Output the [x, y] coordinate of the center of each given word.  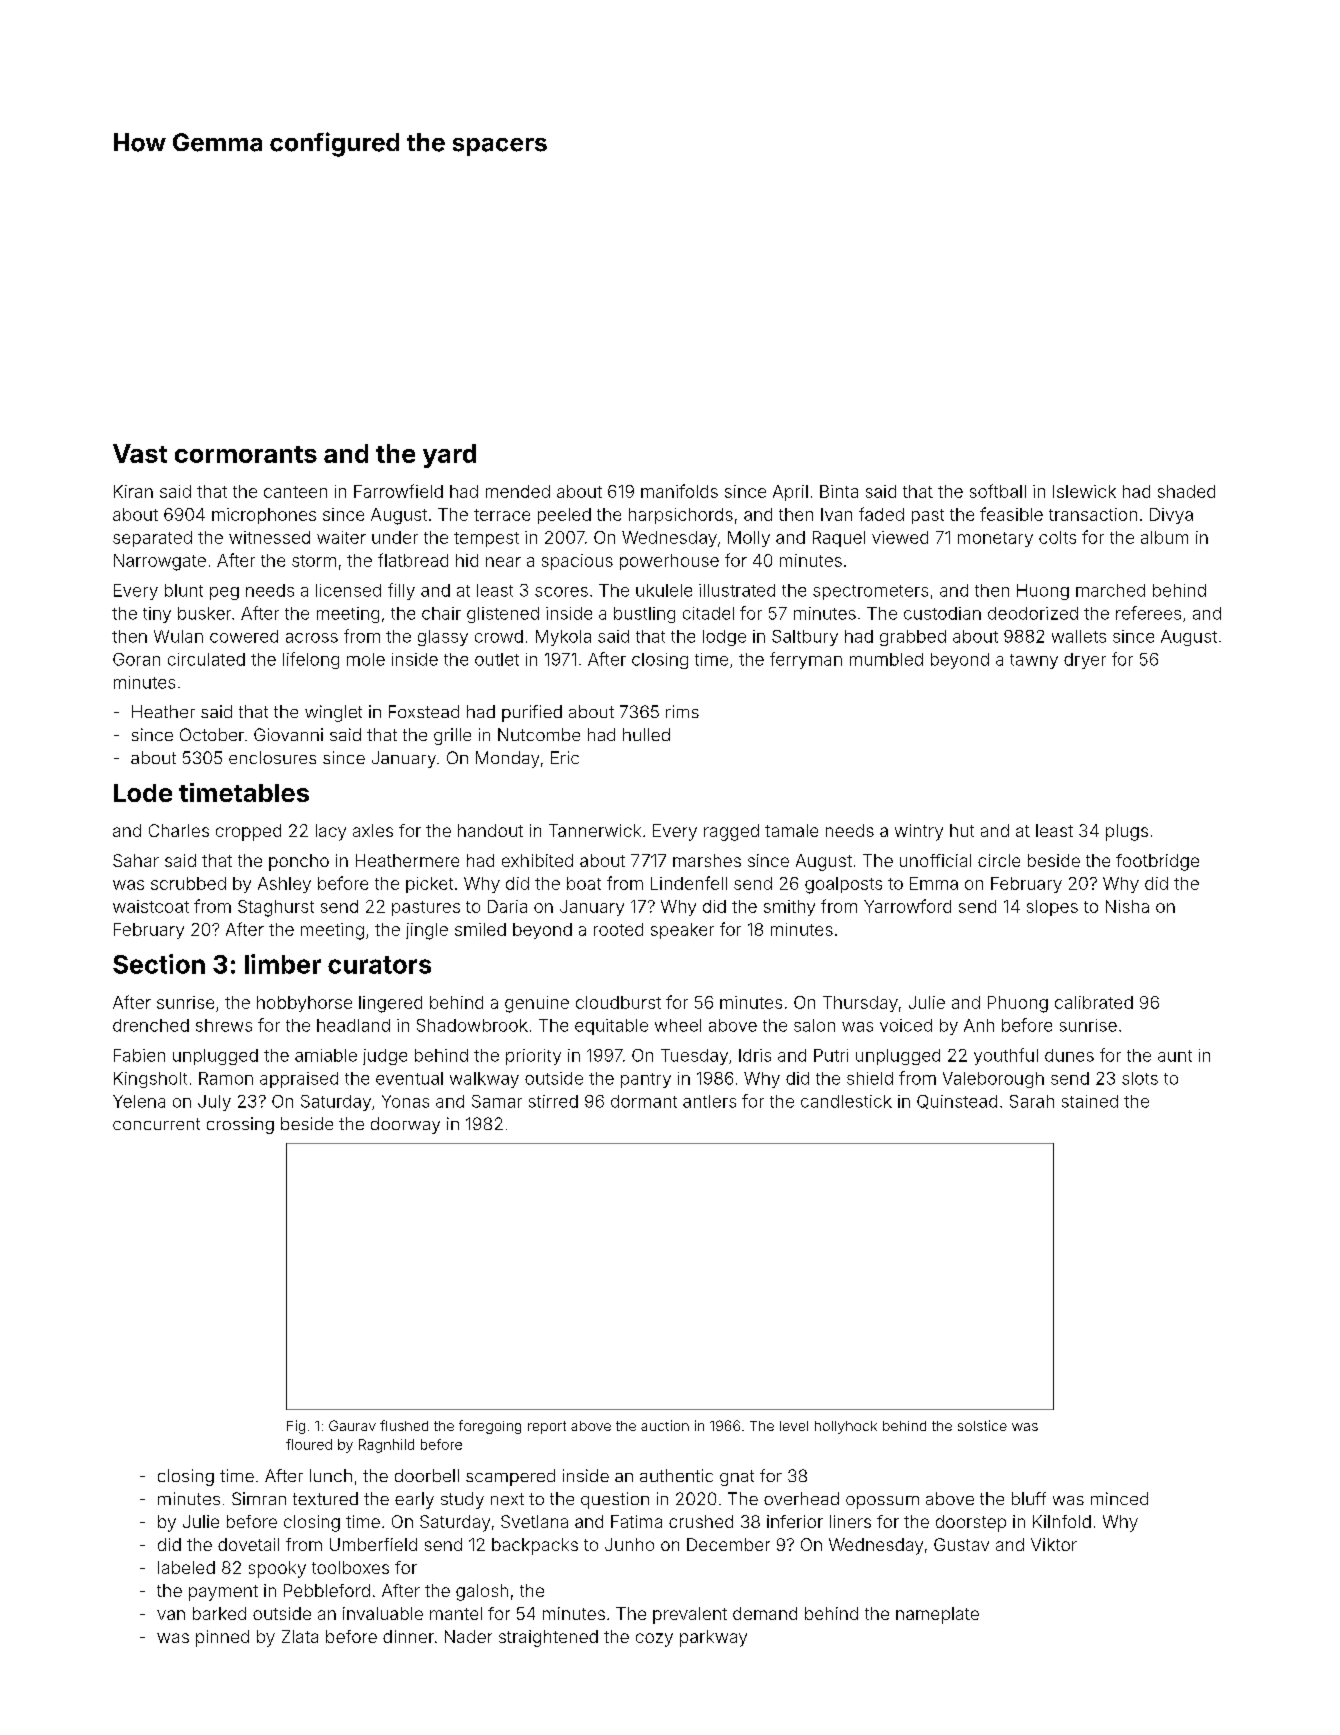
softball [998, 491]
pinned [222, 1638]
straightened [548, 1638]
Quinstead [957, 1102]
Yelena [139, 1101]
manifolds [679, 491]
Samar [497, 1101]
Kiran [133, 491]
